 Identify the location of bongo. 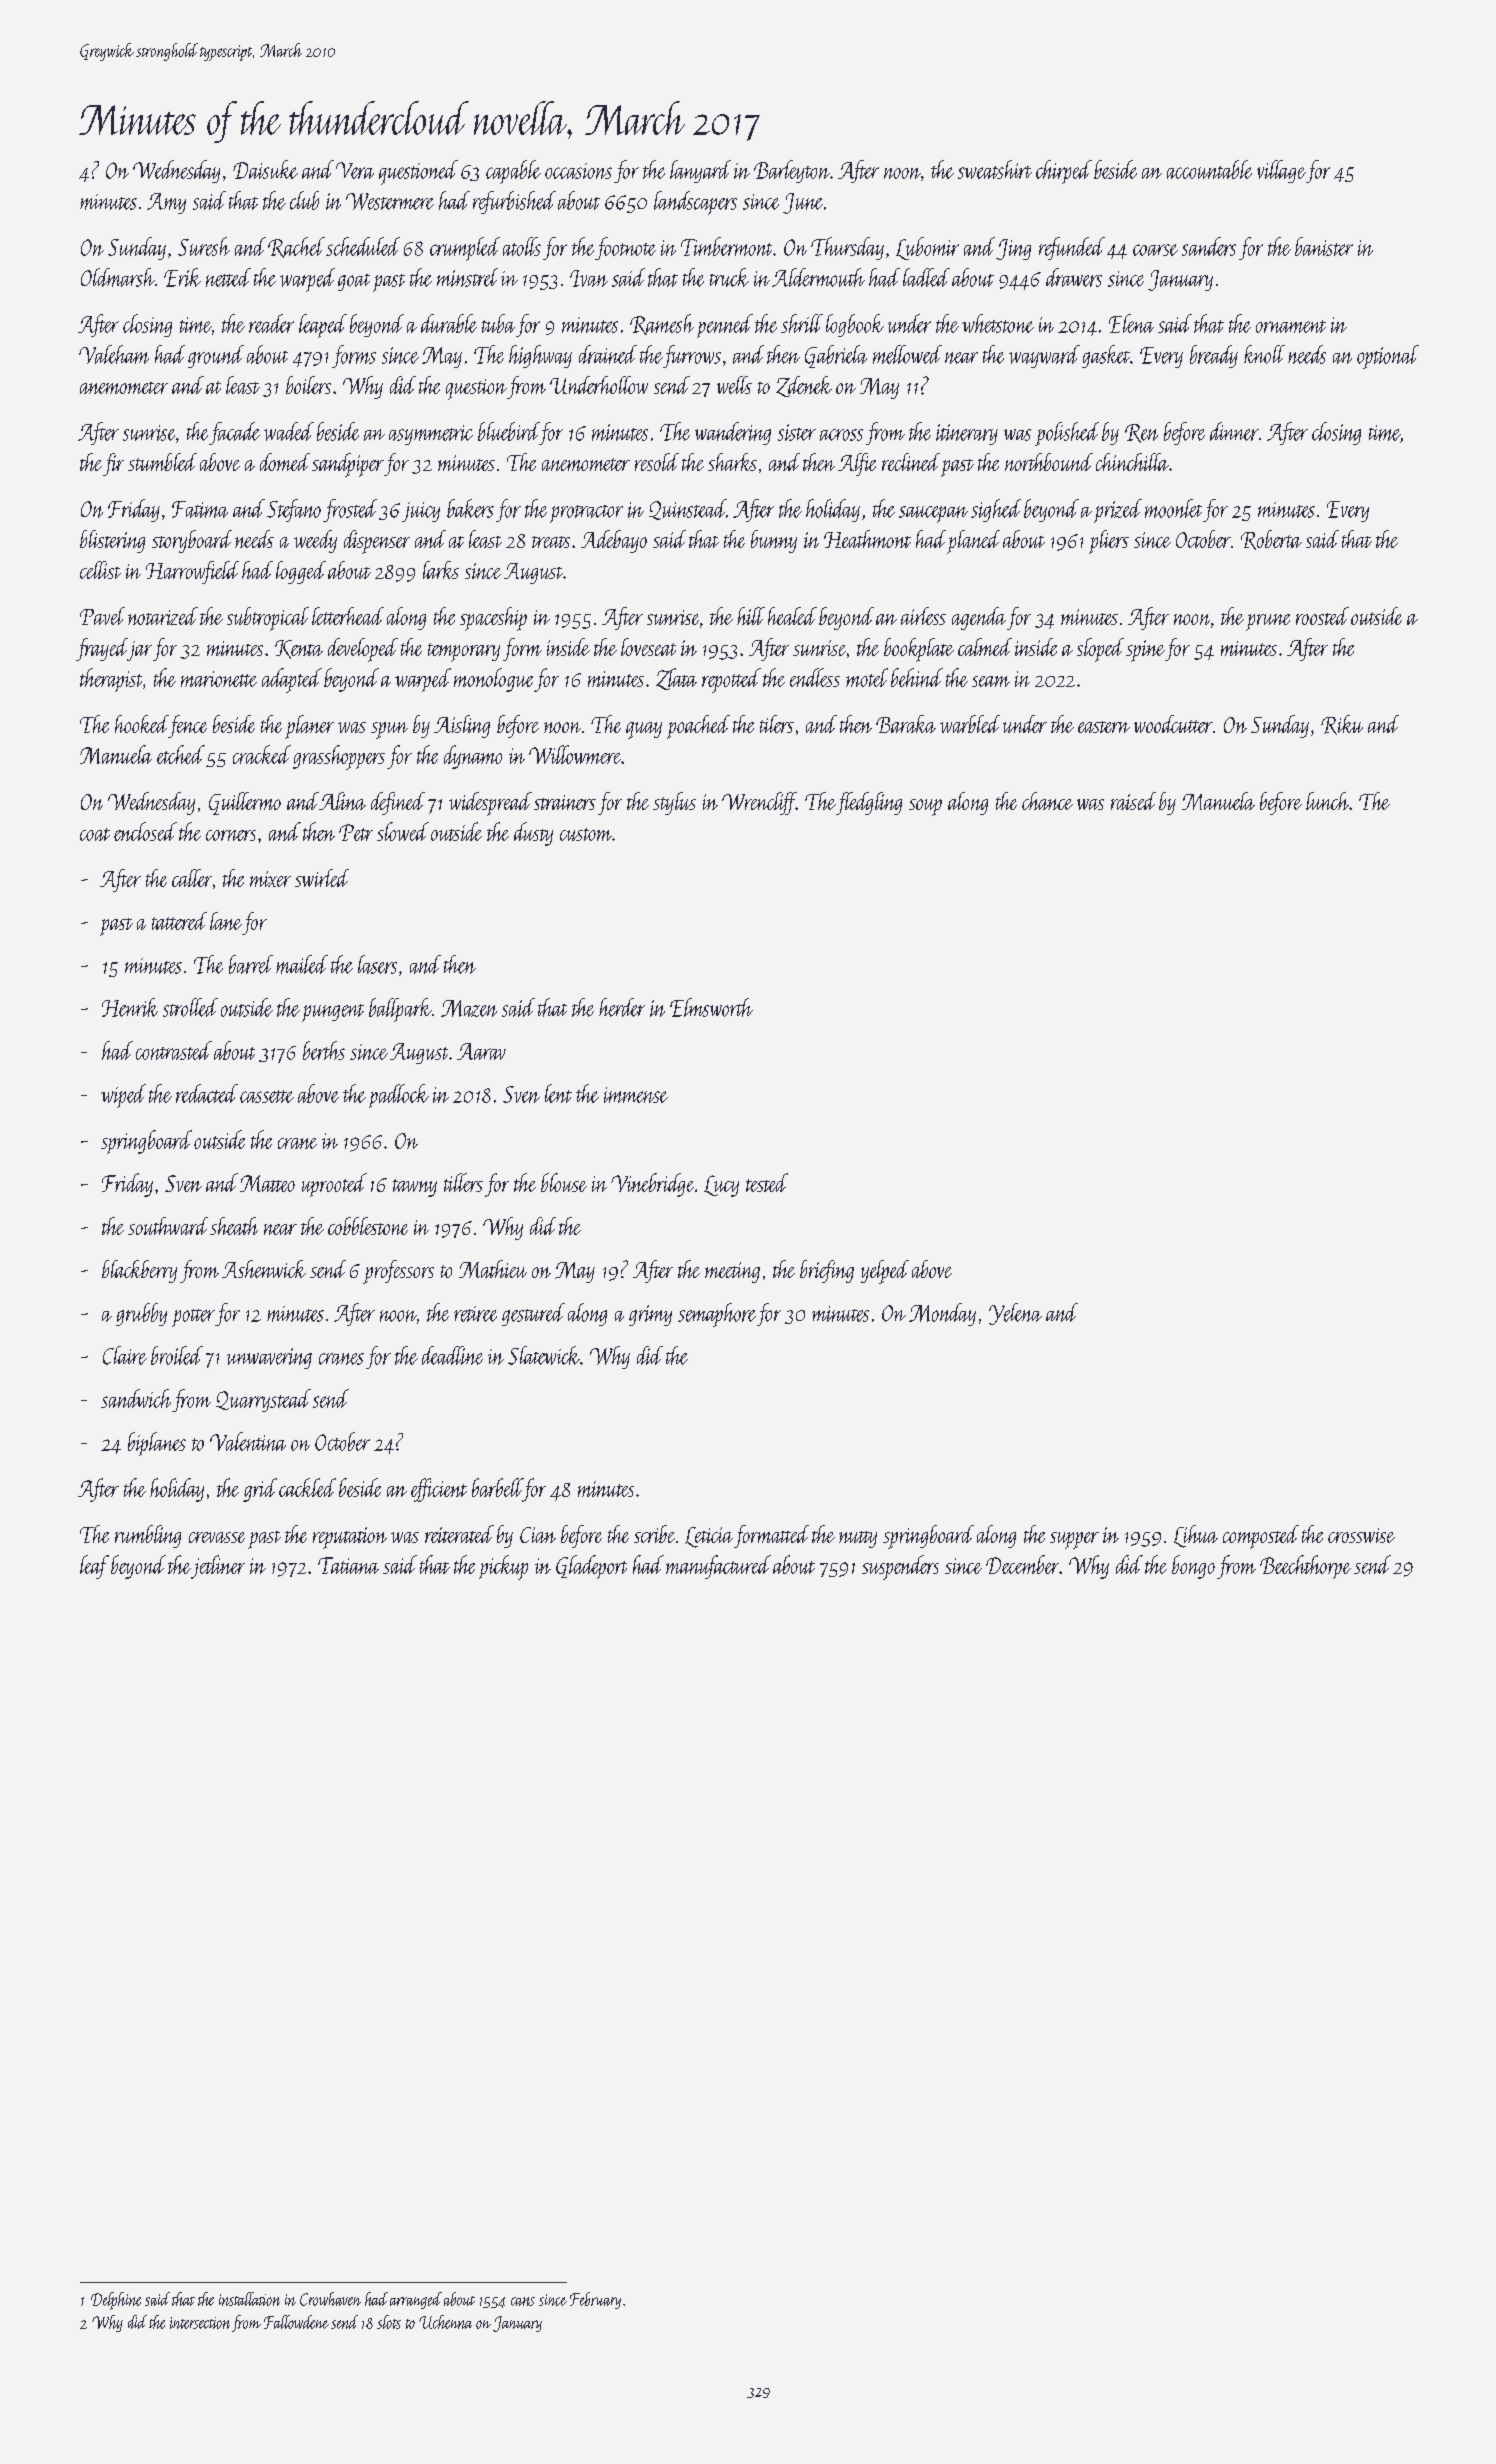
(1193, 1567).
